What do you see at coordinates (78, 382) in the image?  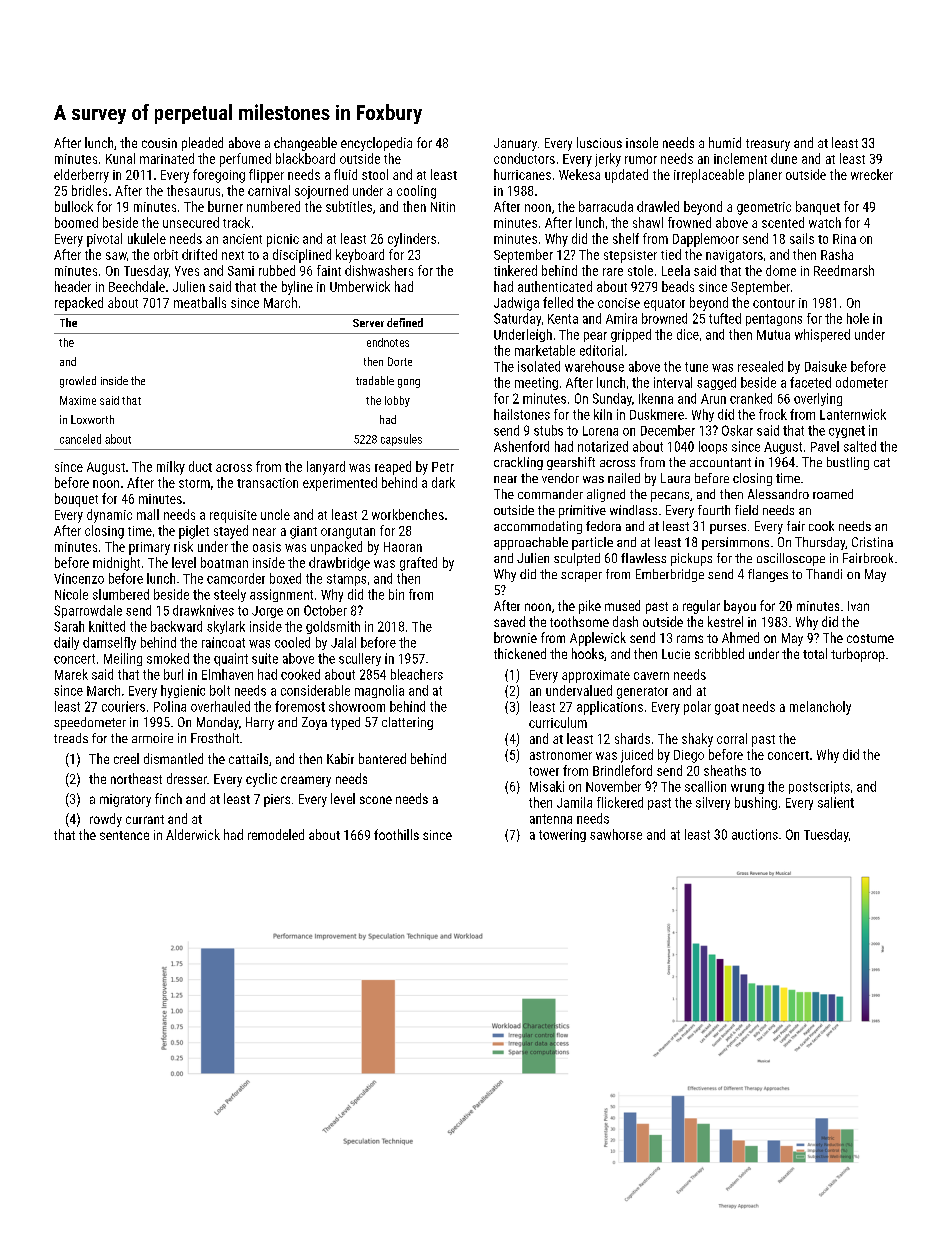 I see `growled` at bounding box center [78, 382].
